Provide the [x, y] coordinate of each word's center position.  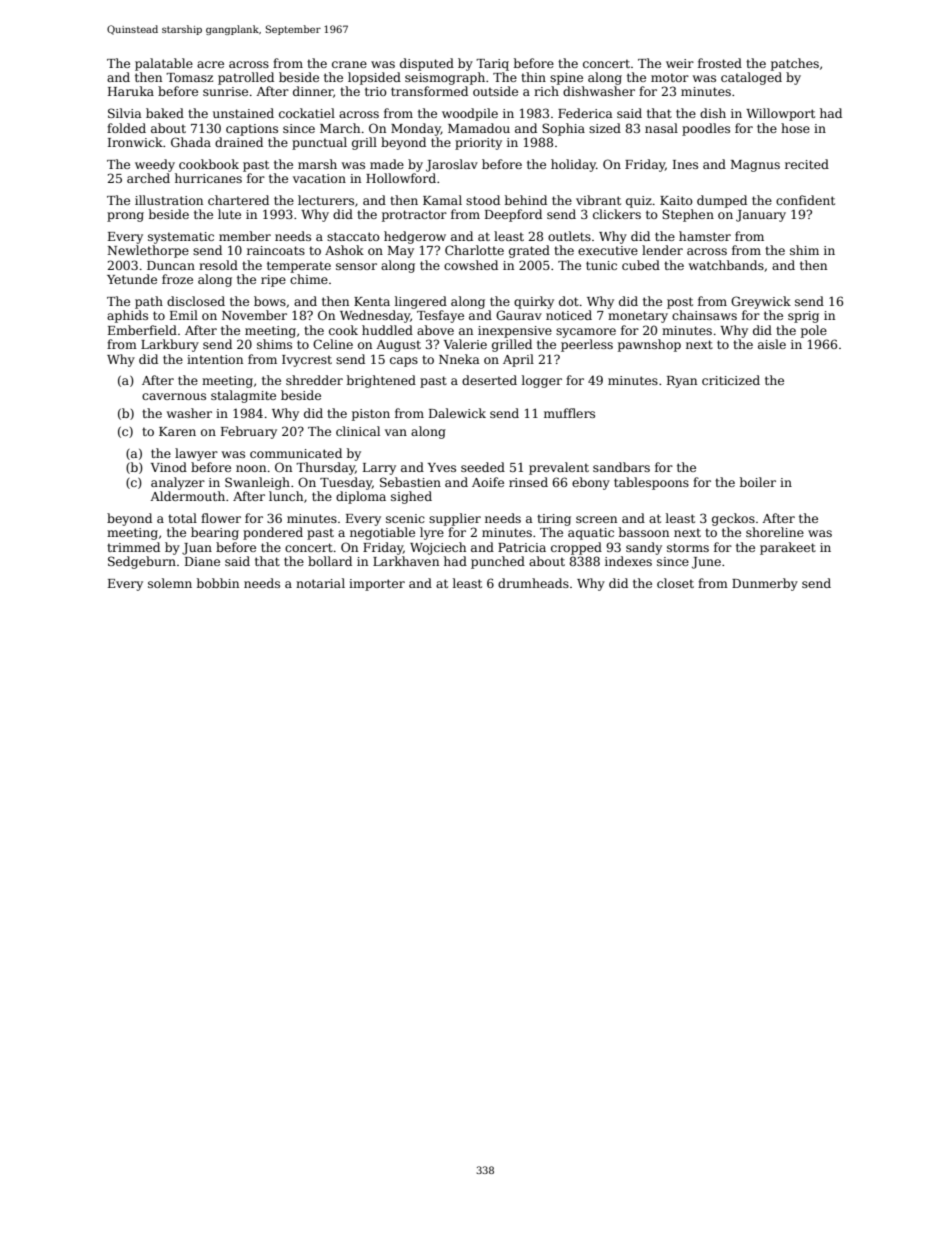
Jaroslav [452, 165]
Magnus [755, 166]
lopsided [374, 78]
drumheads [533, 583]
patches [795, 64]
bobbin [218, 583]
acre [210, 64]
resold [218, 265]
